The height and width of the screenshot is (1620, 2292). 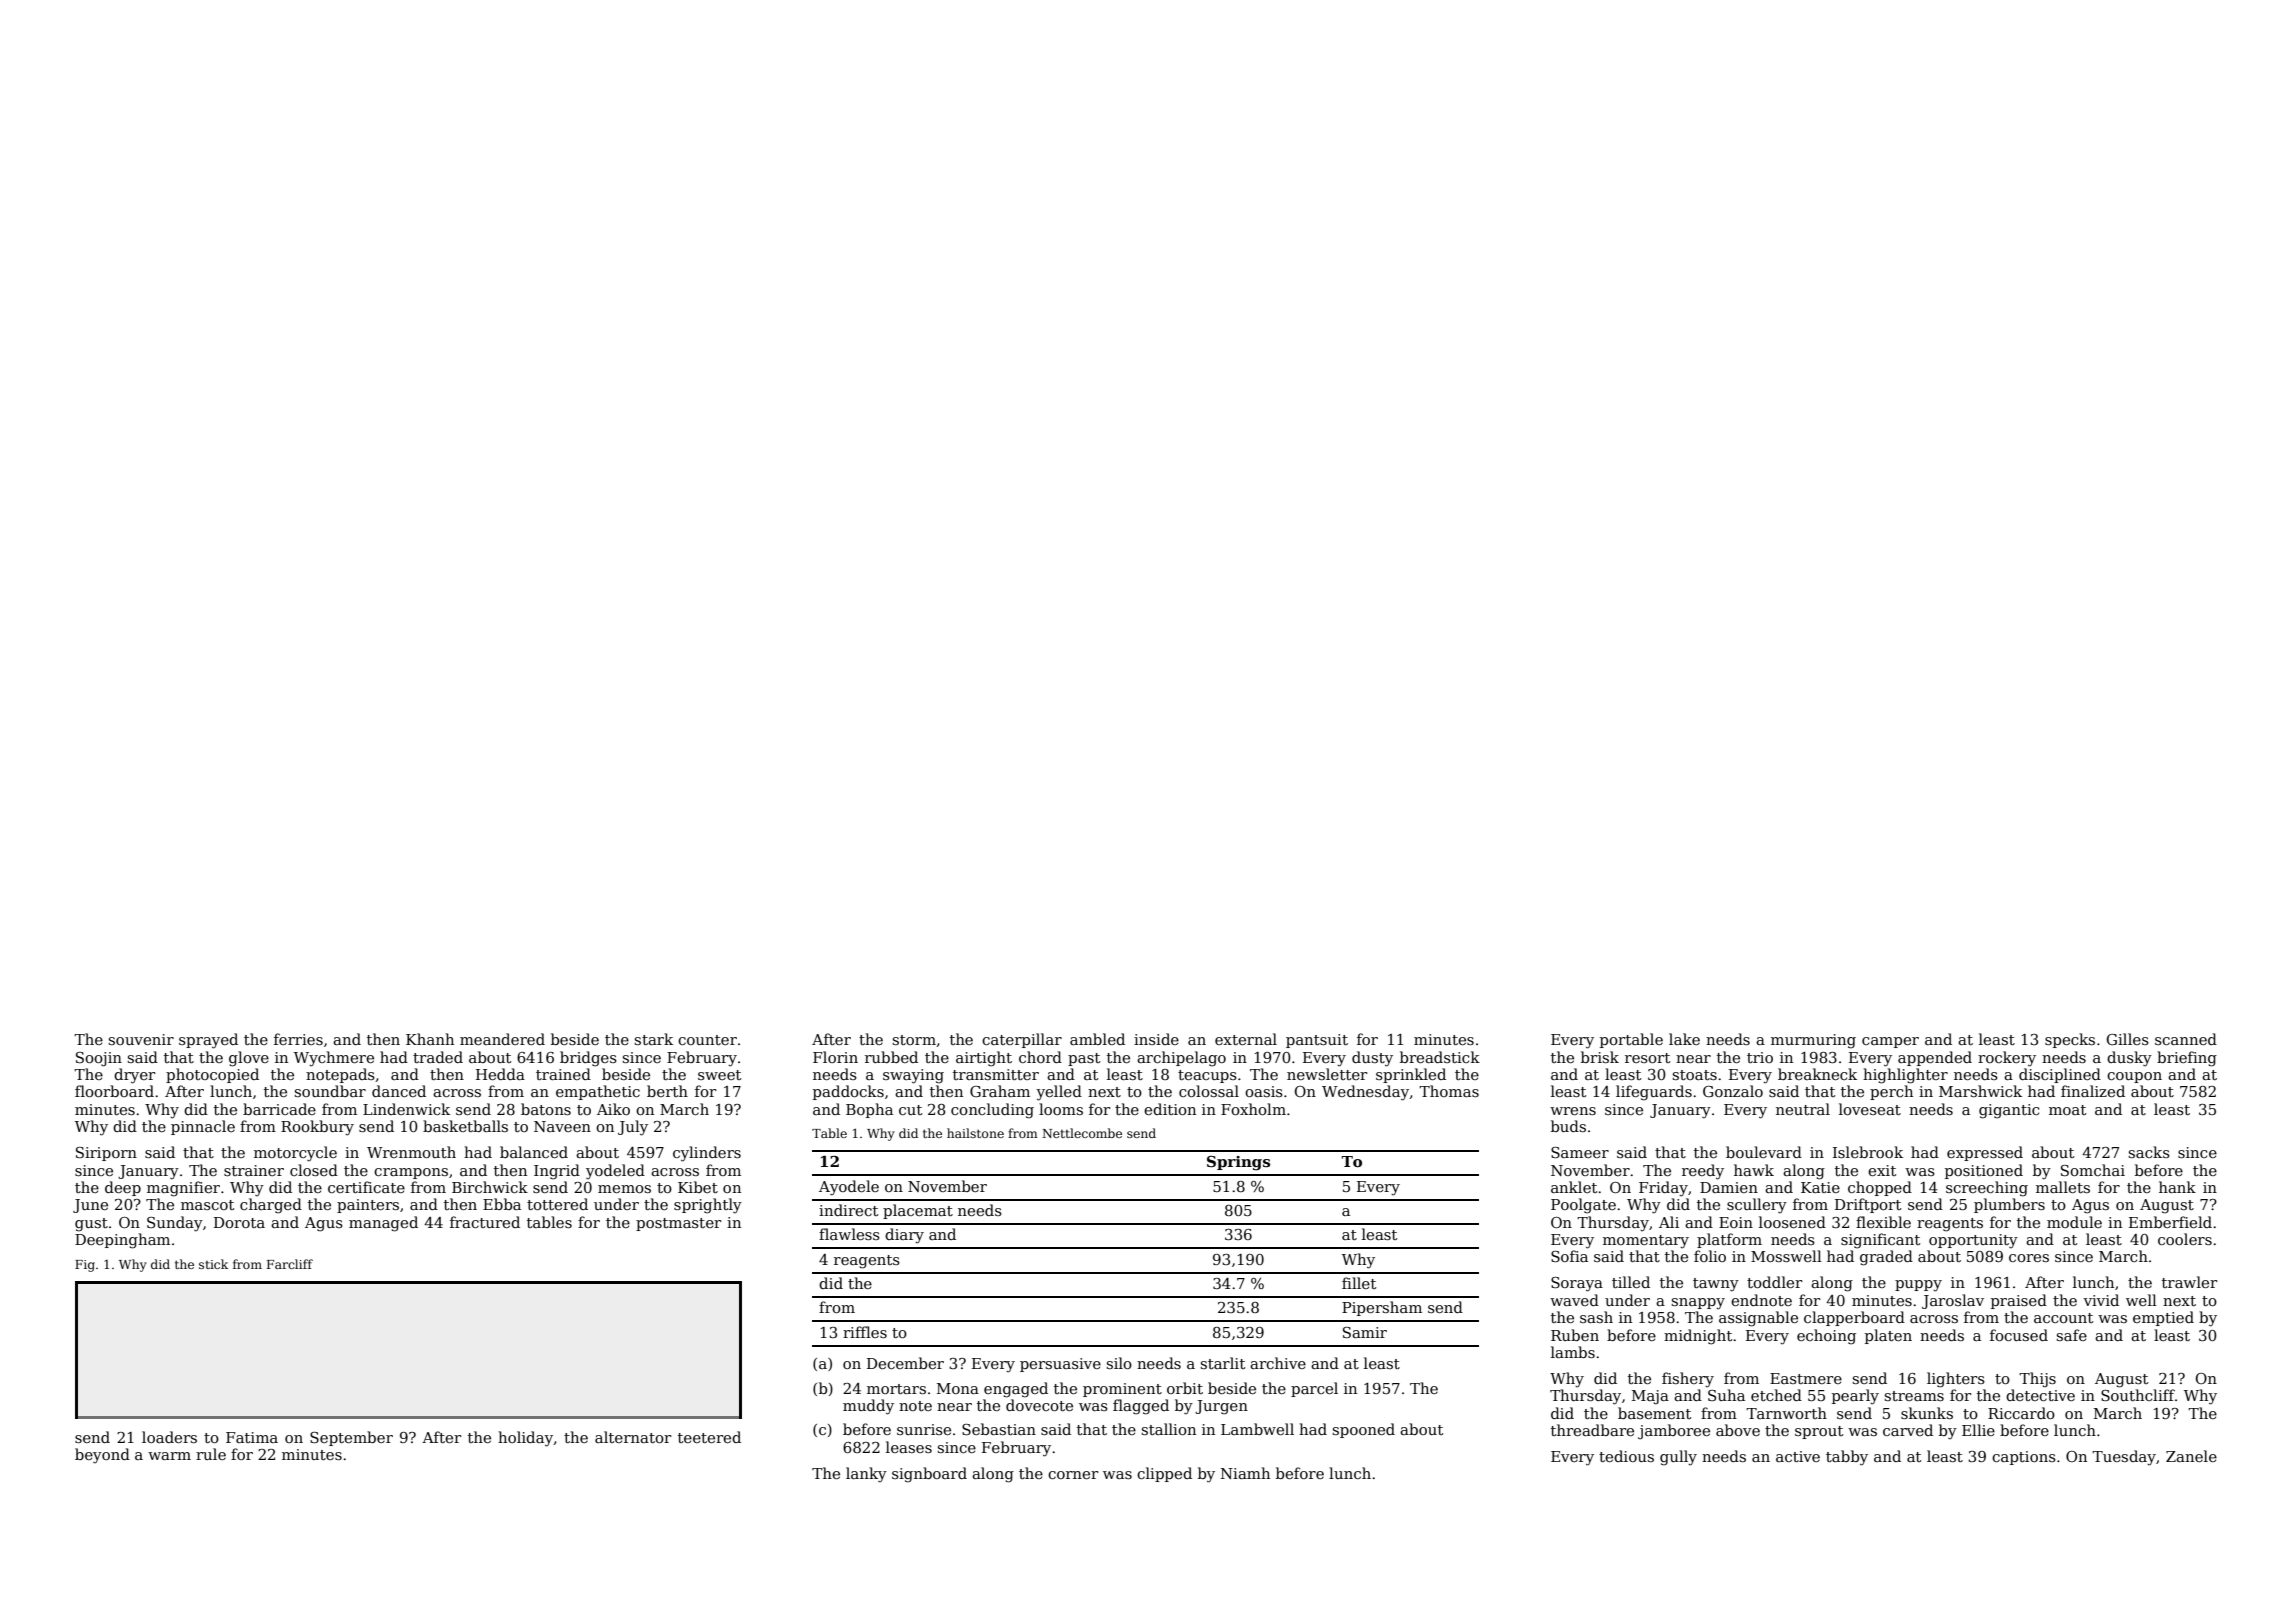 What do you see at coordinates (351, 1438) in the screenshot?
I see `September` at bounding box center [351, 1438].
